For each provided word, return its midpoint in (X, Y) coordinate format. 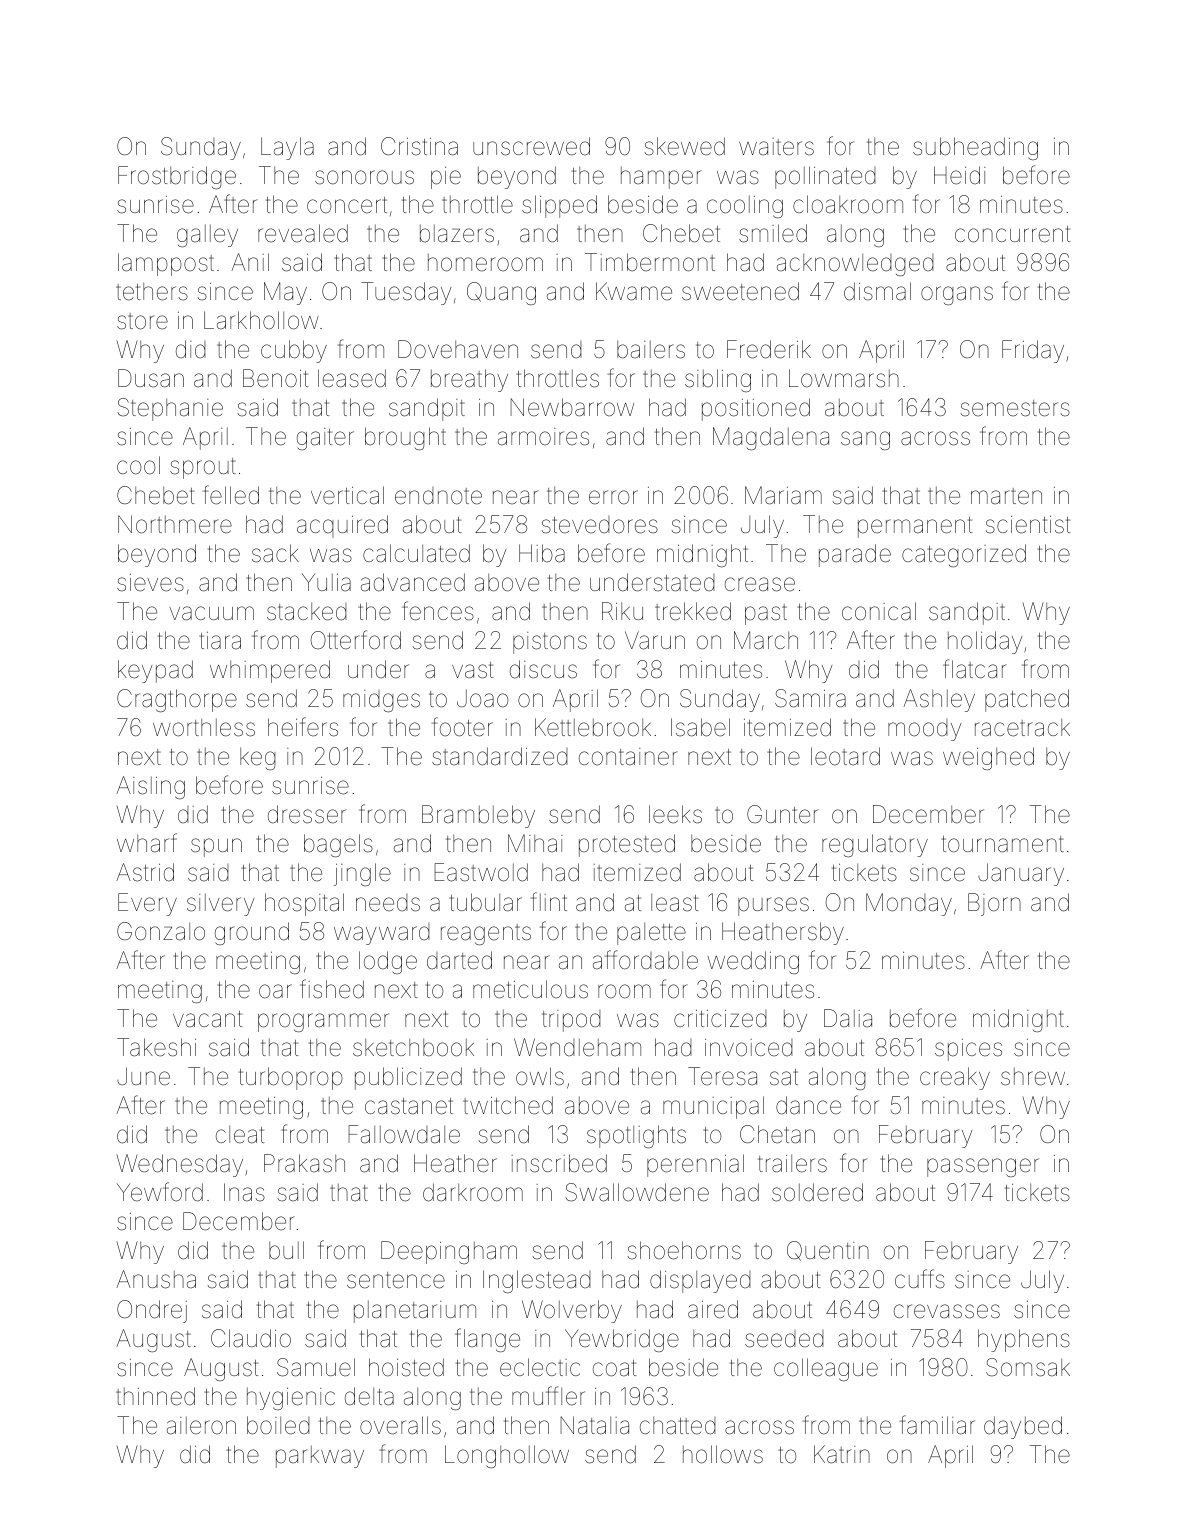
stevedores (600, 525)
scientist (1028, 525)
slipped (559, 206)
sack (275, 553)
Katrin (842, 1454)
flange (487, 1340)
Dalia (848, 1018)
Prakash (304, 1163)
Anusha (156, 1279)
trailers (792, 1163)
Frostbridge (177, 177)
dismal (877, 291)
